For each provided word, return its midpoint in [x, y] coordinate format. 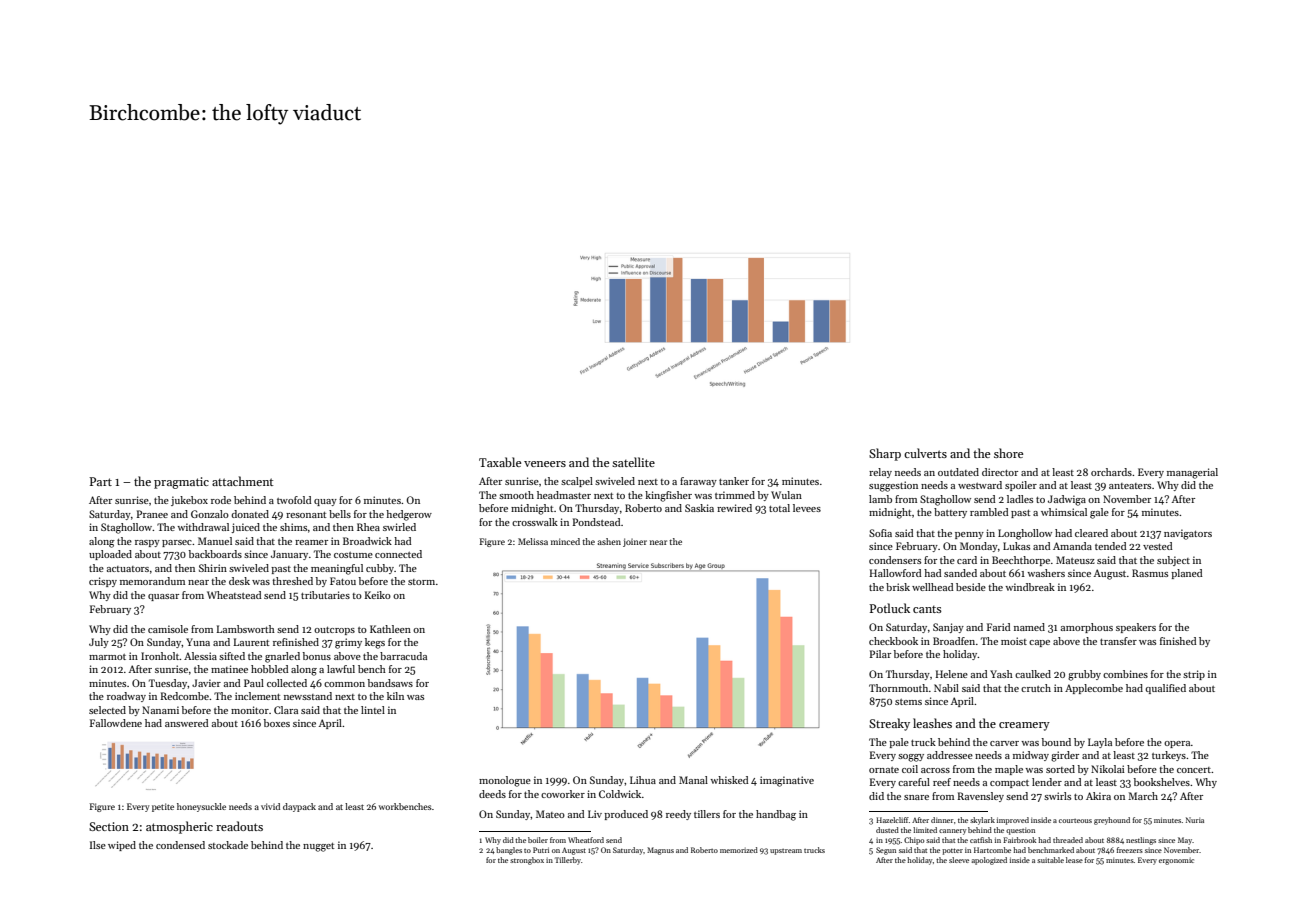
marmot [107, 657]
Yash [1001, 674]
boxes [277, 723]
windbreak [1030, 587]
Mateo [550, 814]
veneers [545, 464]
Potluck [889, 608]
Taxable [500, 462]
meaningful [337, 569]
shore [1008, 453]
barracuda [403, 656]
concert [1194, 770]
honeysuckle [201, 807]
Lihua [643, 780]
